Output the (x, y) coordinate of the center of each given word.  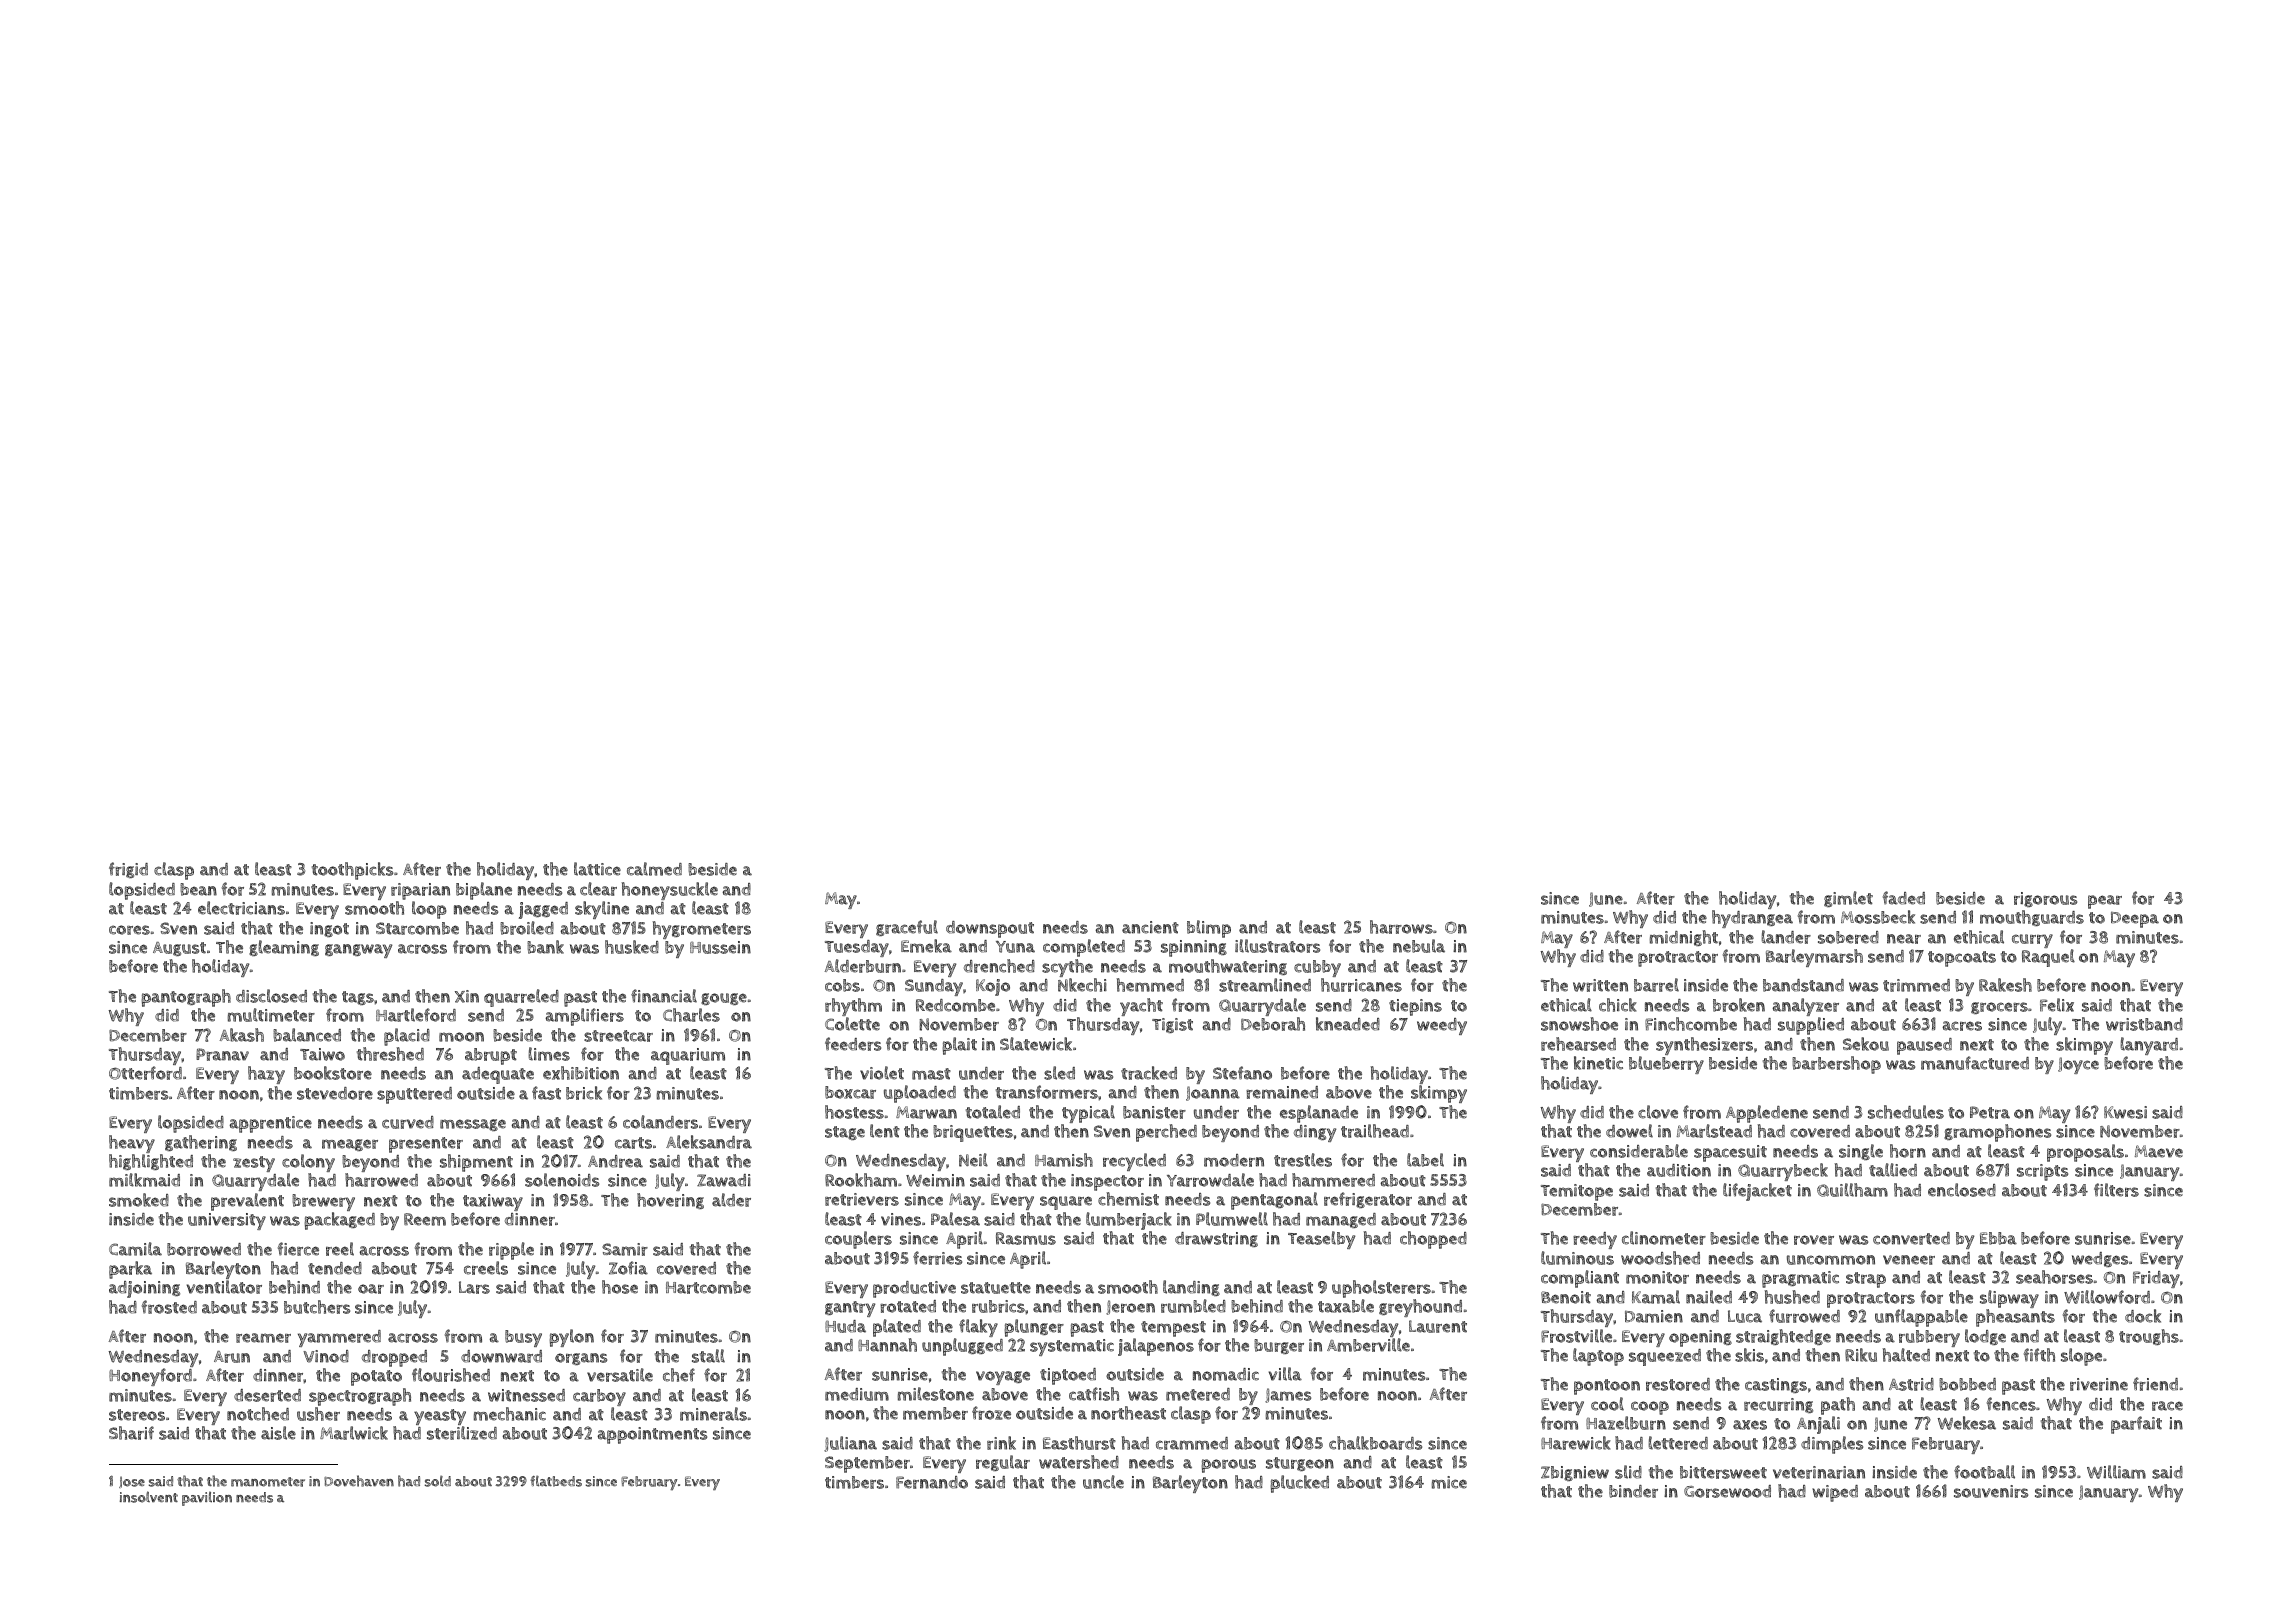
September (867, 1464)
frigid (128, 870)
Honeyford (150, 1377)
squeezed (1665, 1357)
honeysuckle (670, 891)
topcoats (1962, 959)
